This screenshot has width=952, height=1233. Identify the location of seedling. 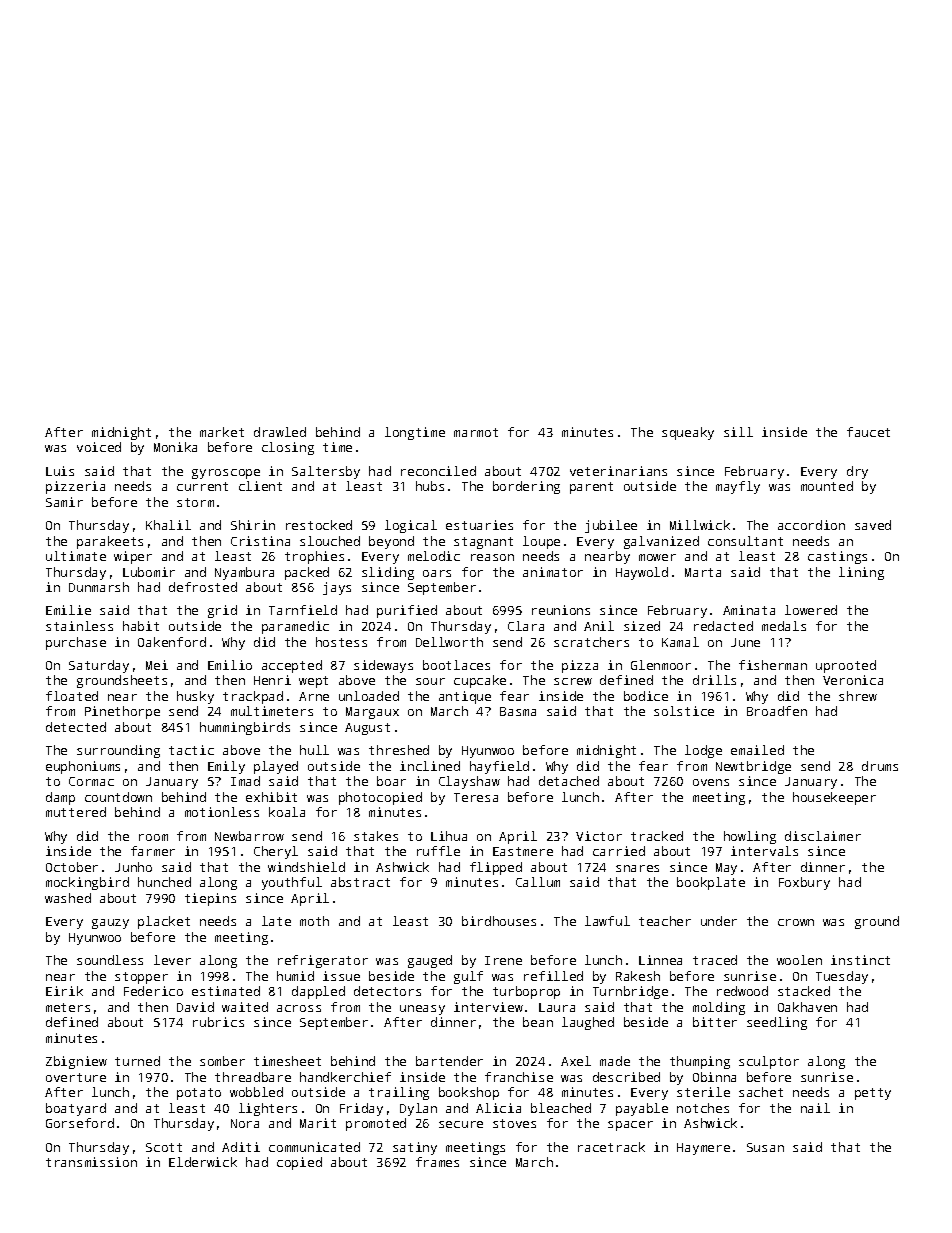
(777, 1023).
